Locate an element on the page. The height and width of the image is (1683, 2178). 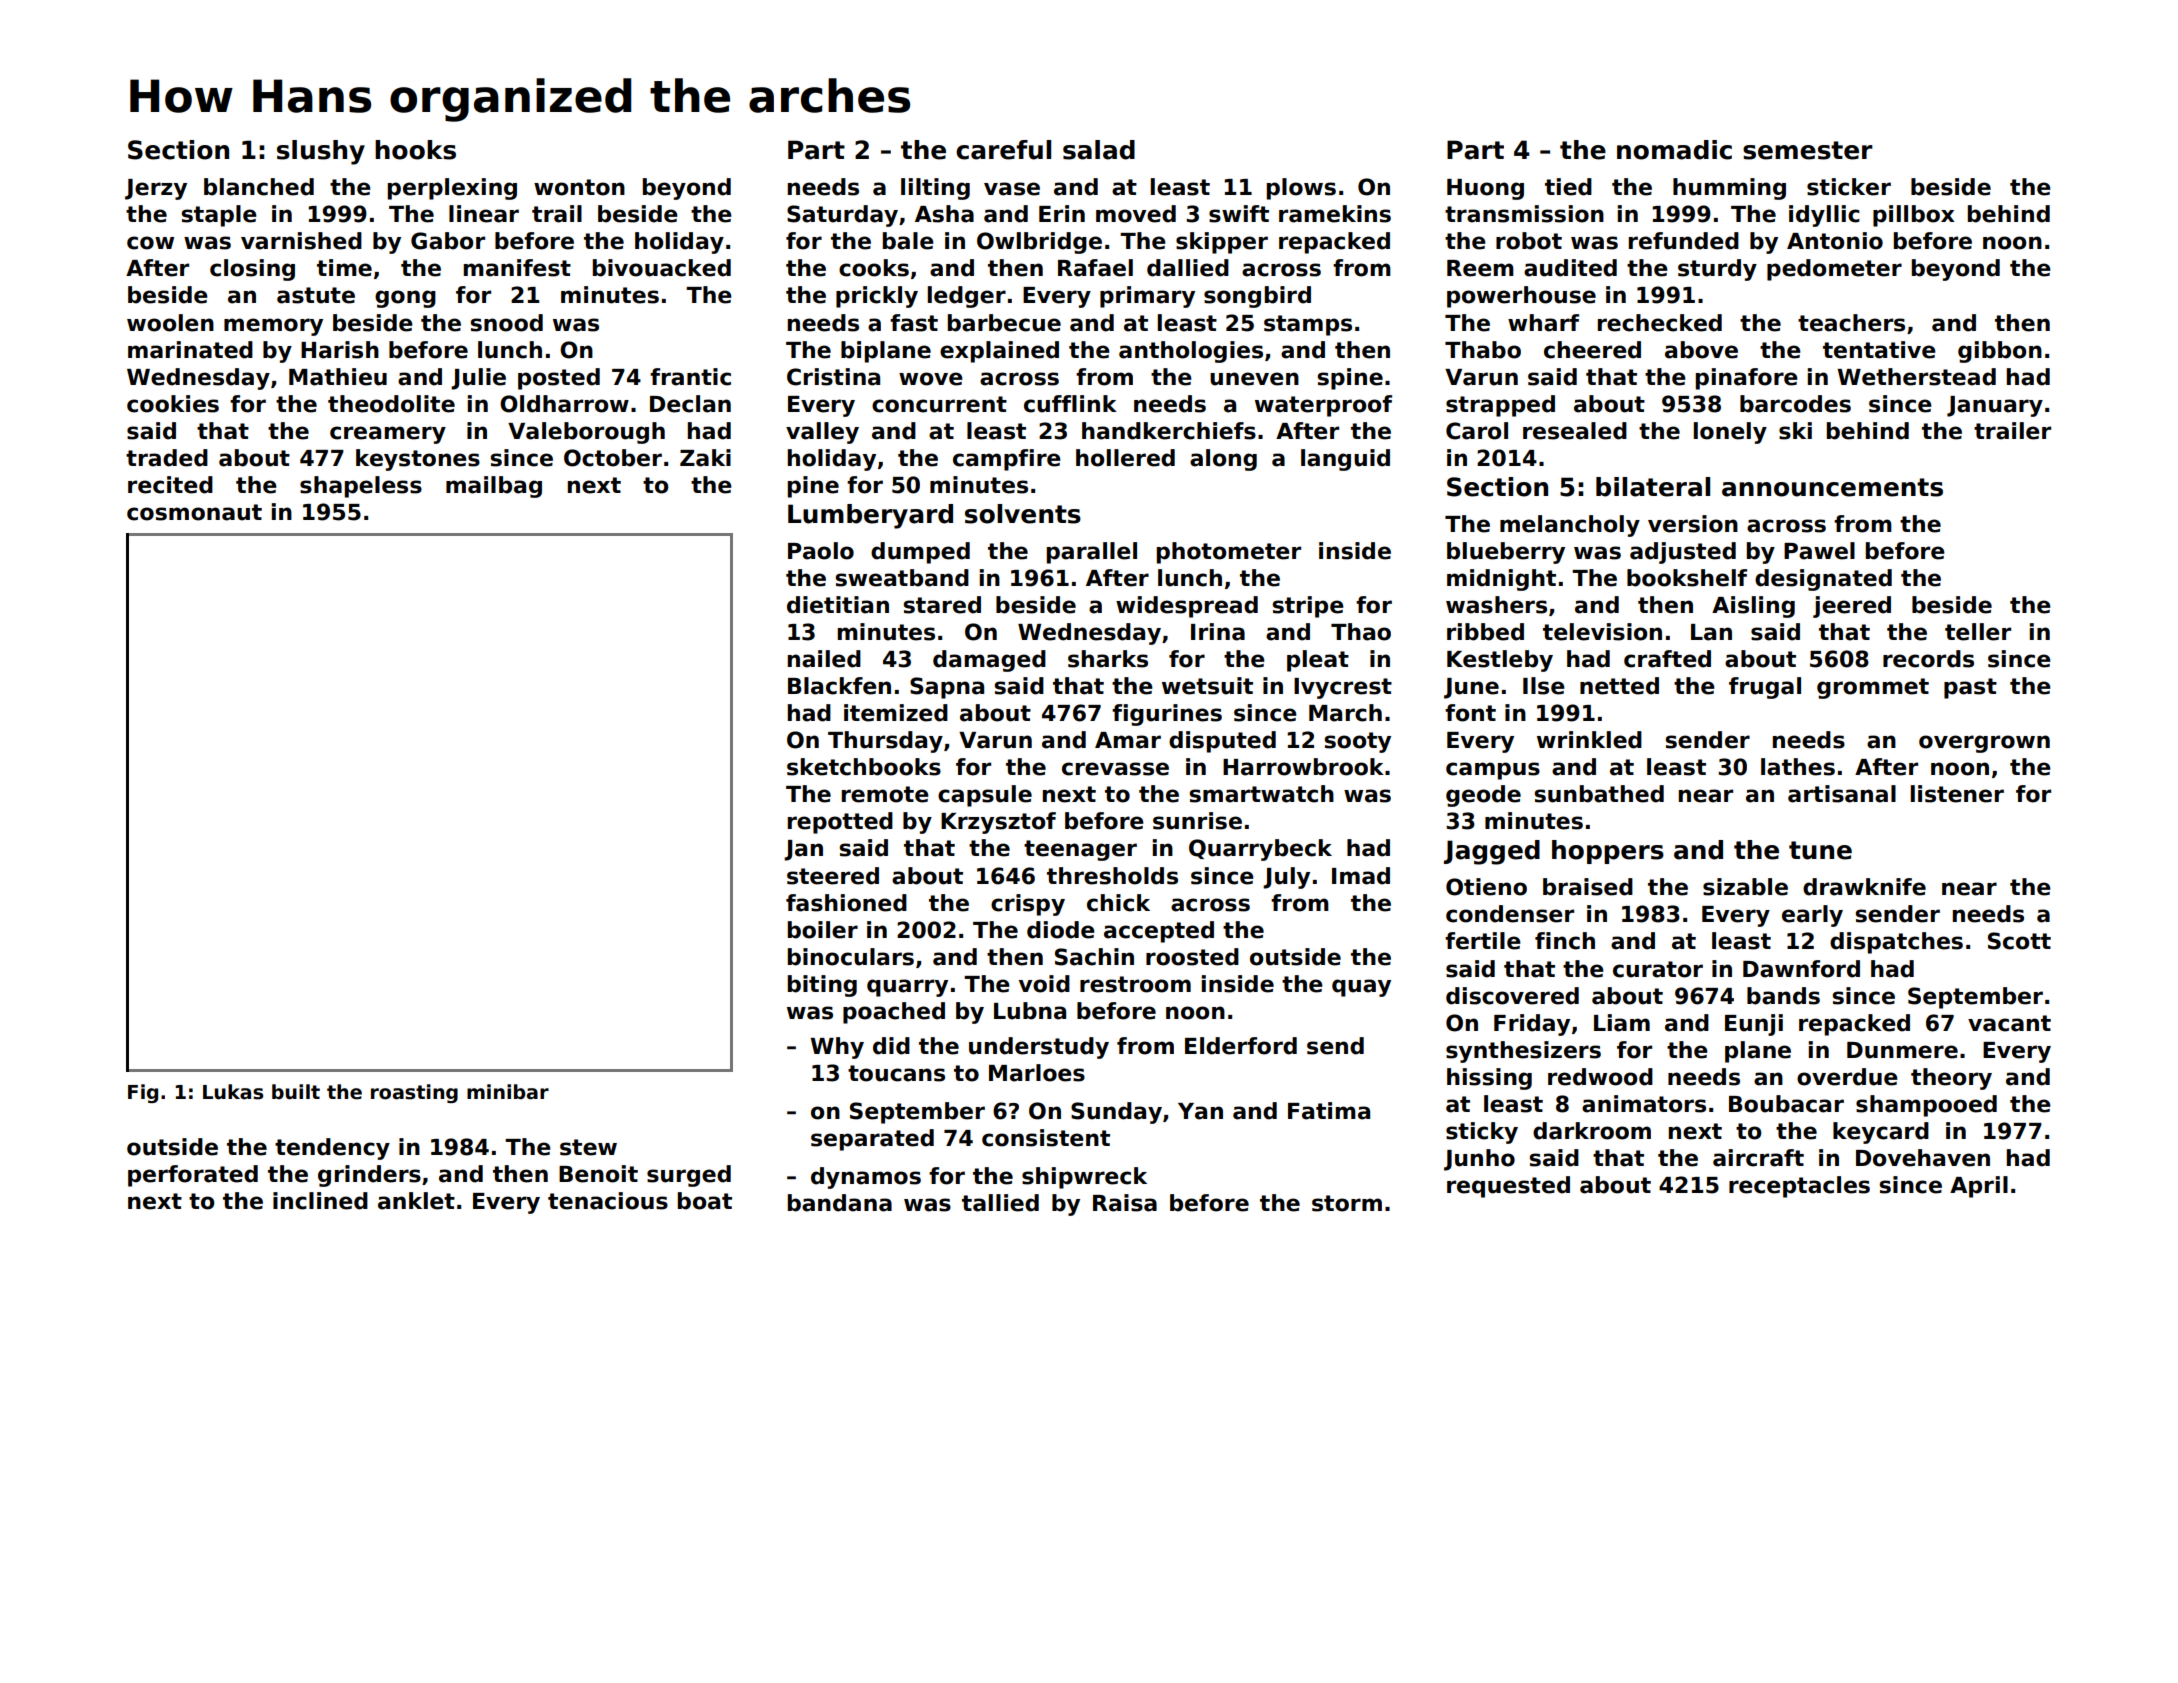
tendency is located at coordinates (332, 1149).
